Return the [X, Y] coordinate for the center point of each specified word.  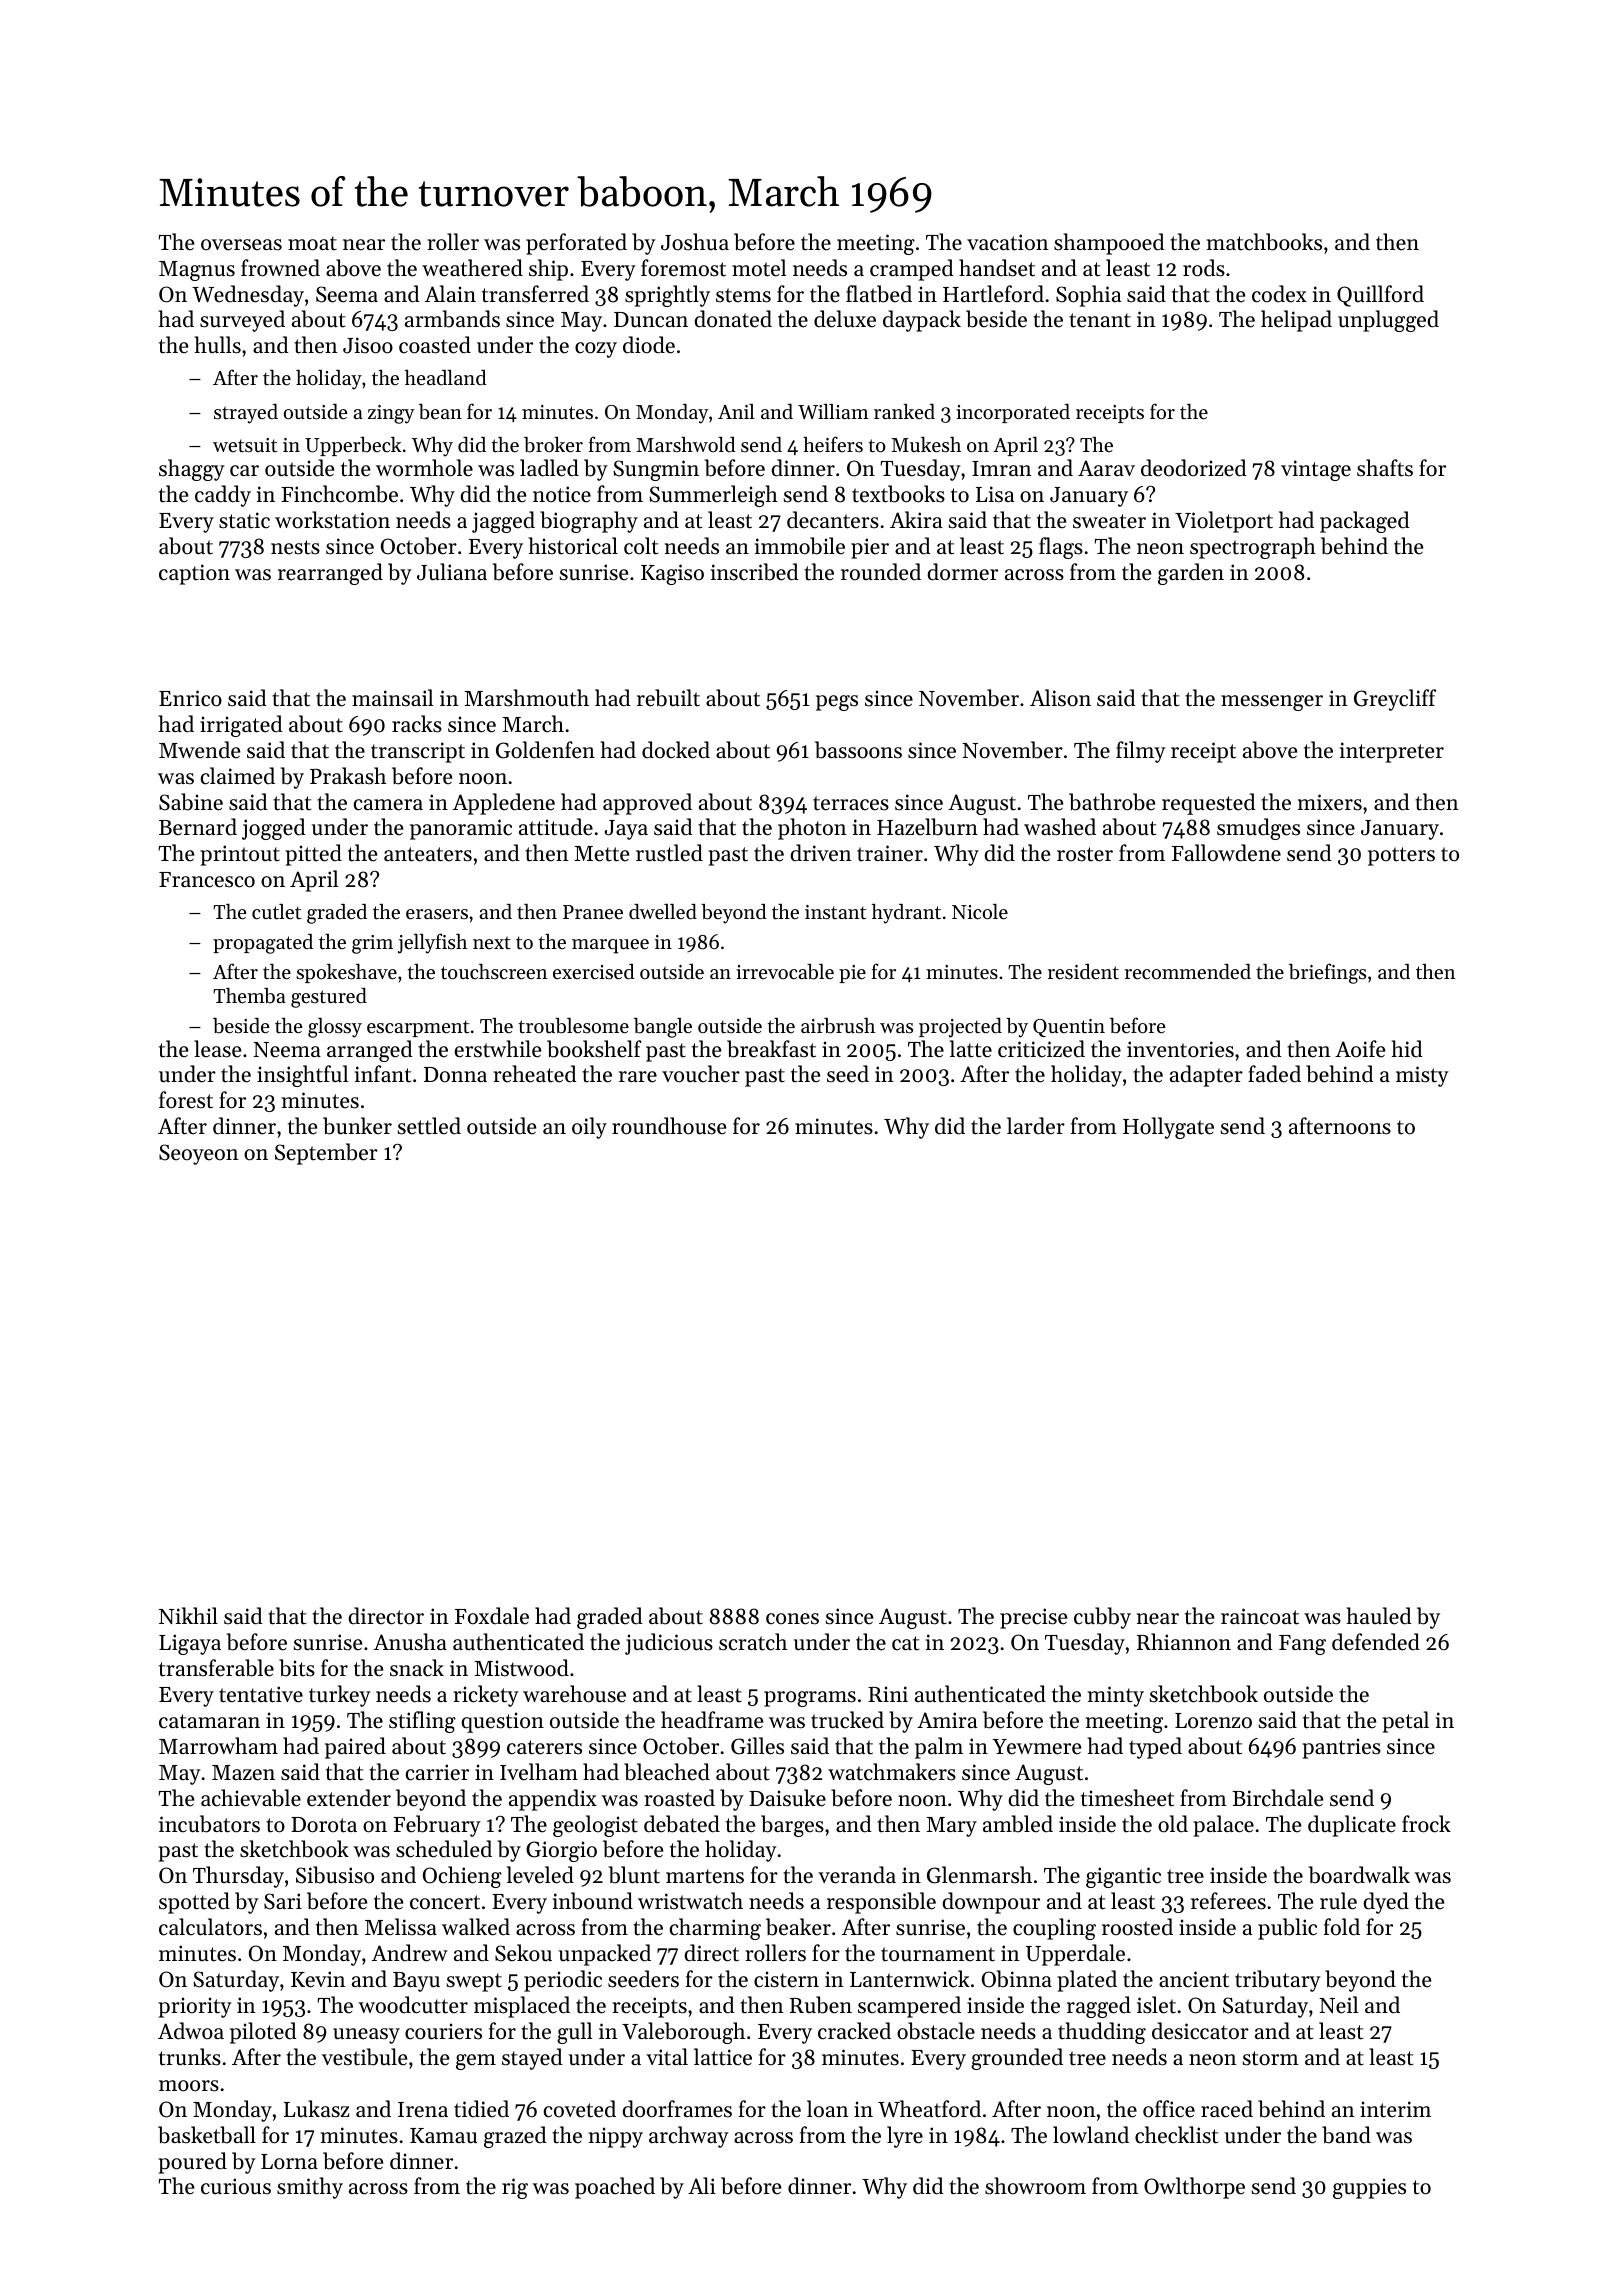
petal [1405, 1722]
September [326, 1154]
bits [297, 1668]
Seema [347, 294]
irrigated [241, 726]
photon [812, 829]
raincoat [1260, 1616]
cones [792, 1619]
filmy [1141, 752]
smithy [310, 2188]
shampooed [1109, 244]
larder [1036, 1126]
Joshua [695, 242]
